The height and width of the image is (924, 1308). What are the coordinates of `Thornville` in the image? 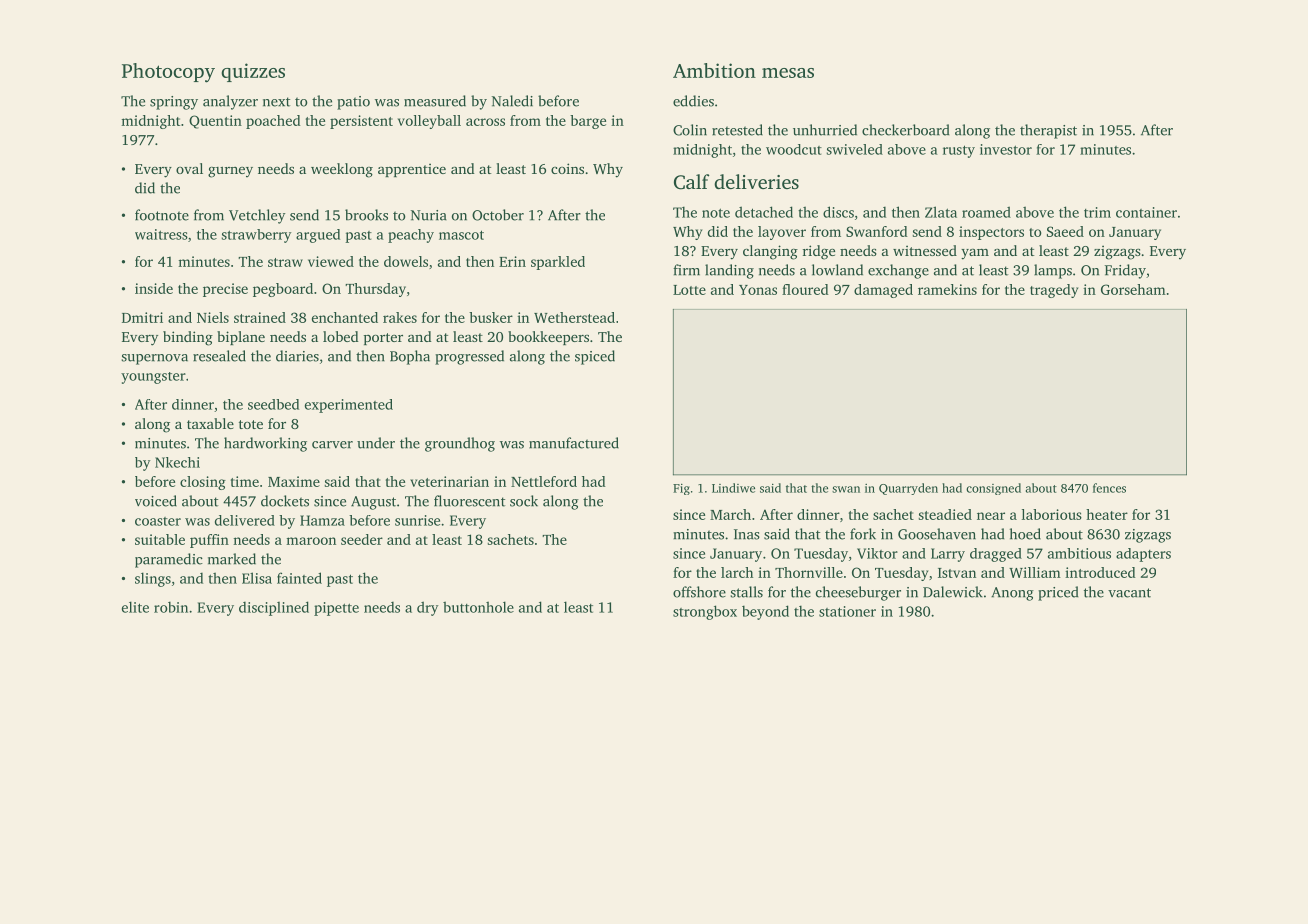 It's located at (809, 572).
